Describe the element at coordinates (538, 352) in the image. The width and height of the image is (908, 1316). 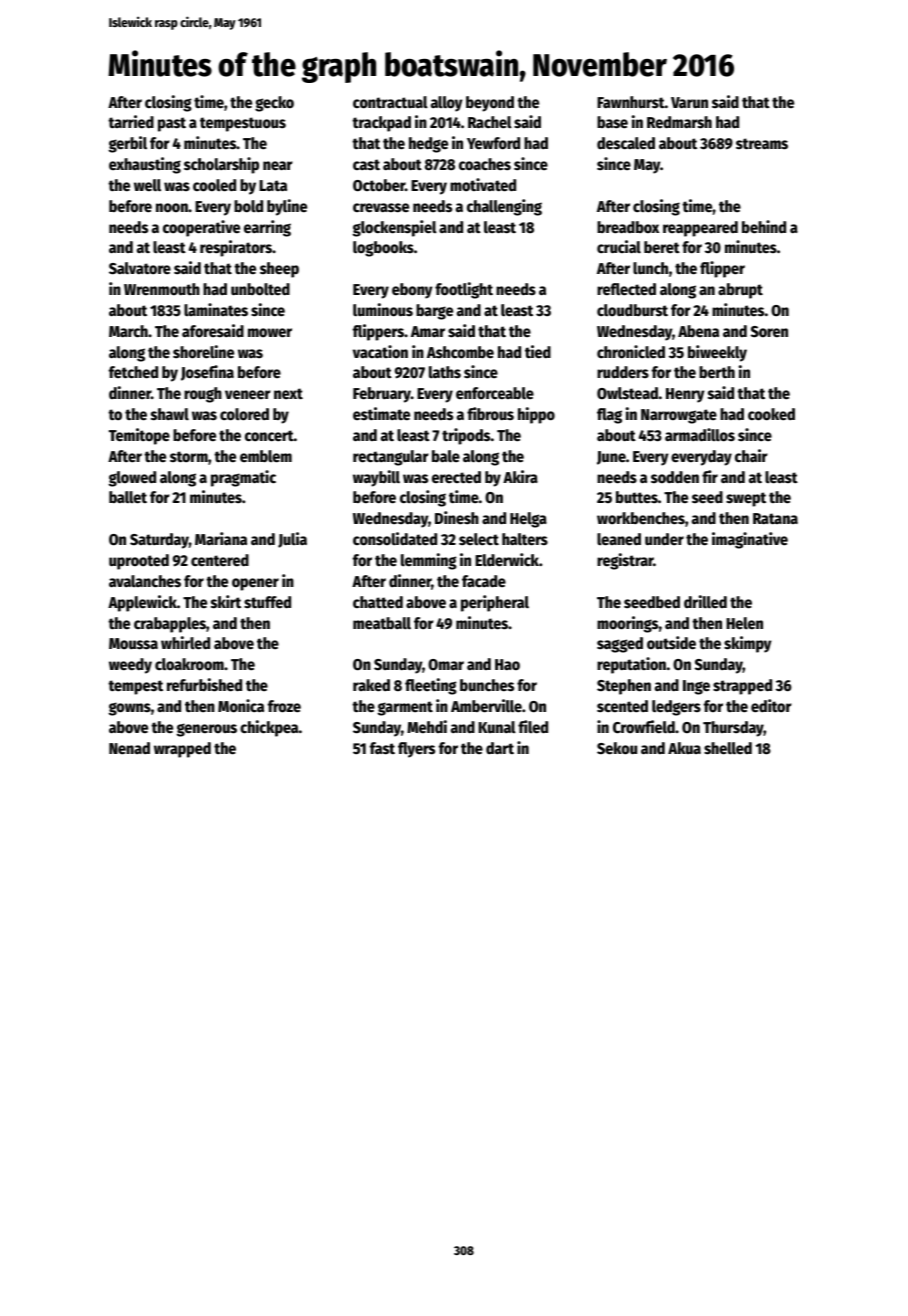
I see `tied` at that location.
